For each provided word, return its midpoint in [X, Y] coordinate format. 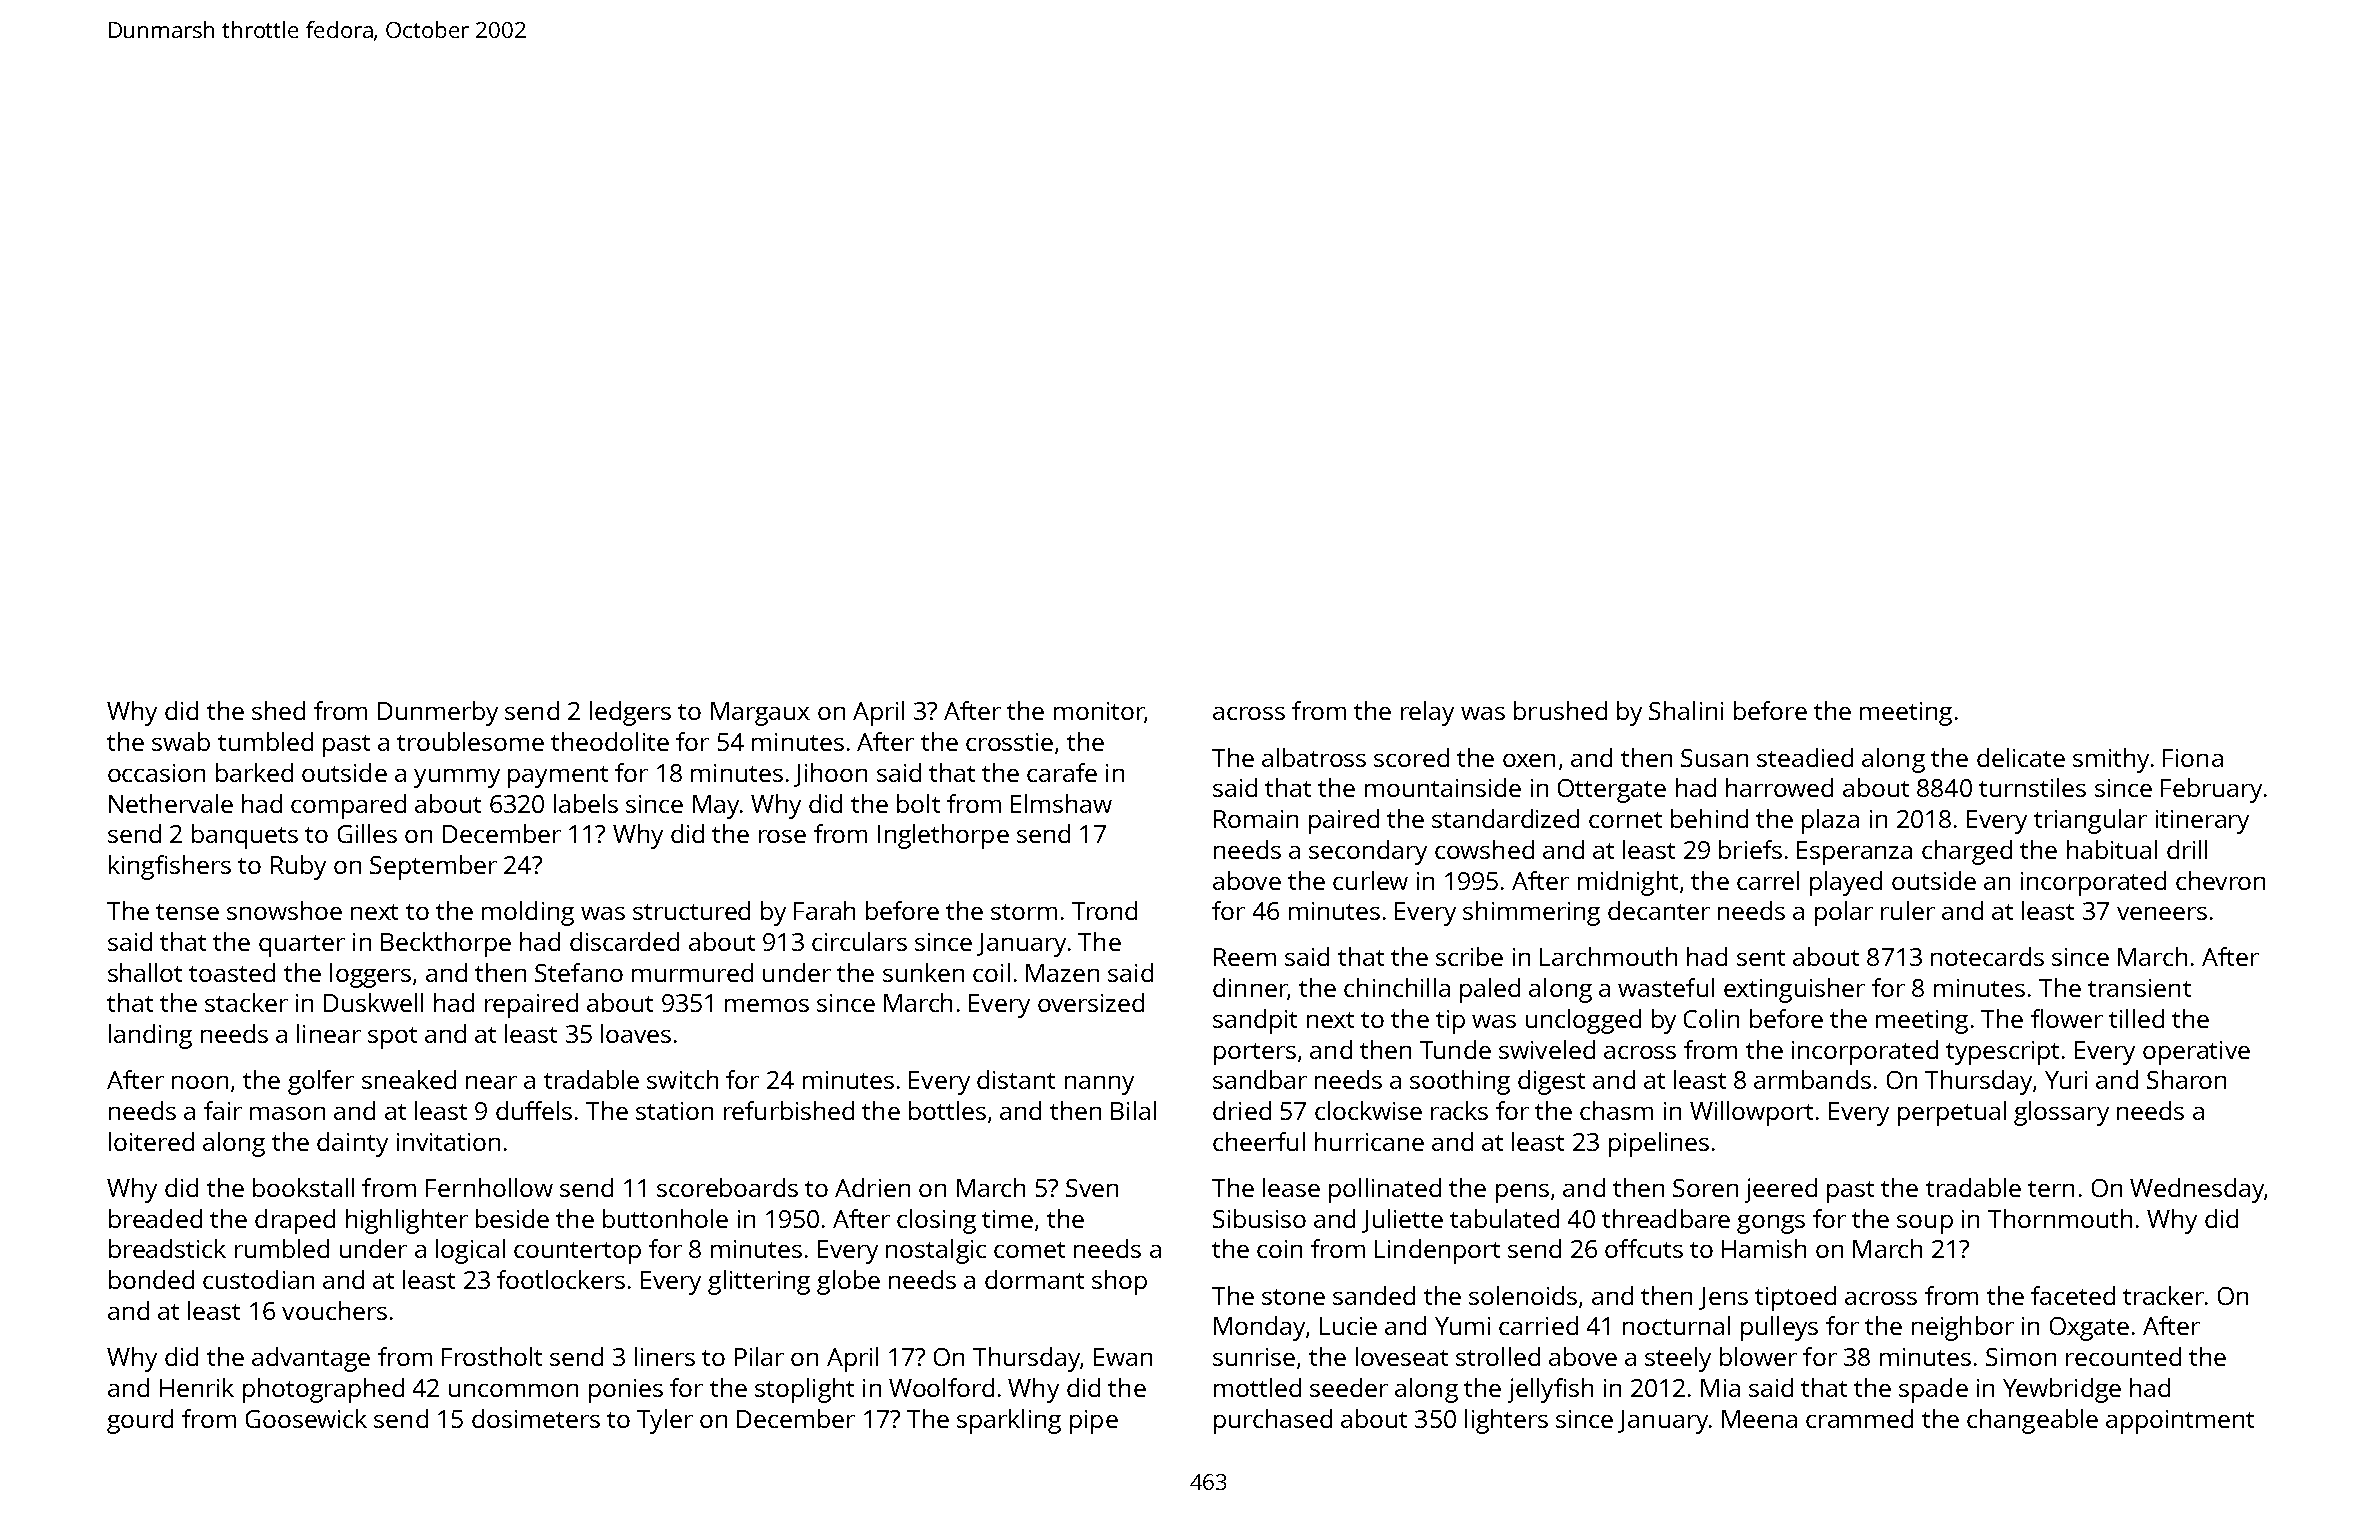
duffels [534, 1110]
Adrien [872, 1187]
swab [181, 741]
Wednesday [2197, 1190]
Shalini [1686, 710]
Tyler [665, 1421]
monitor [1099, 712]
